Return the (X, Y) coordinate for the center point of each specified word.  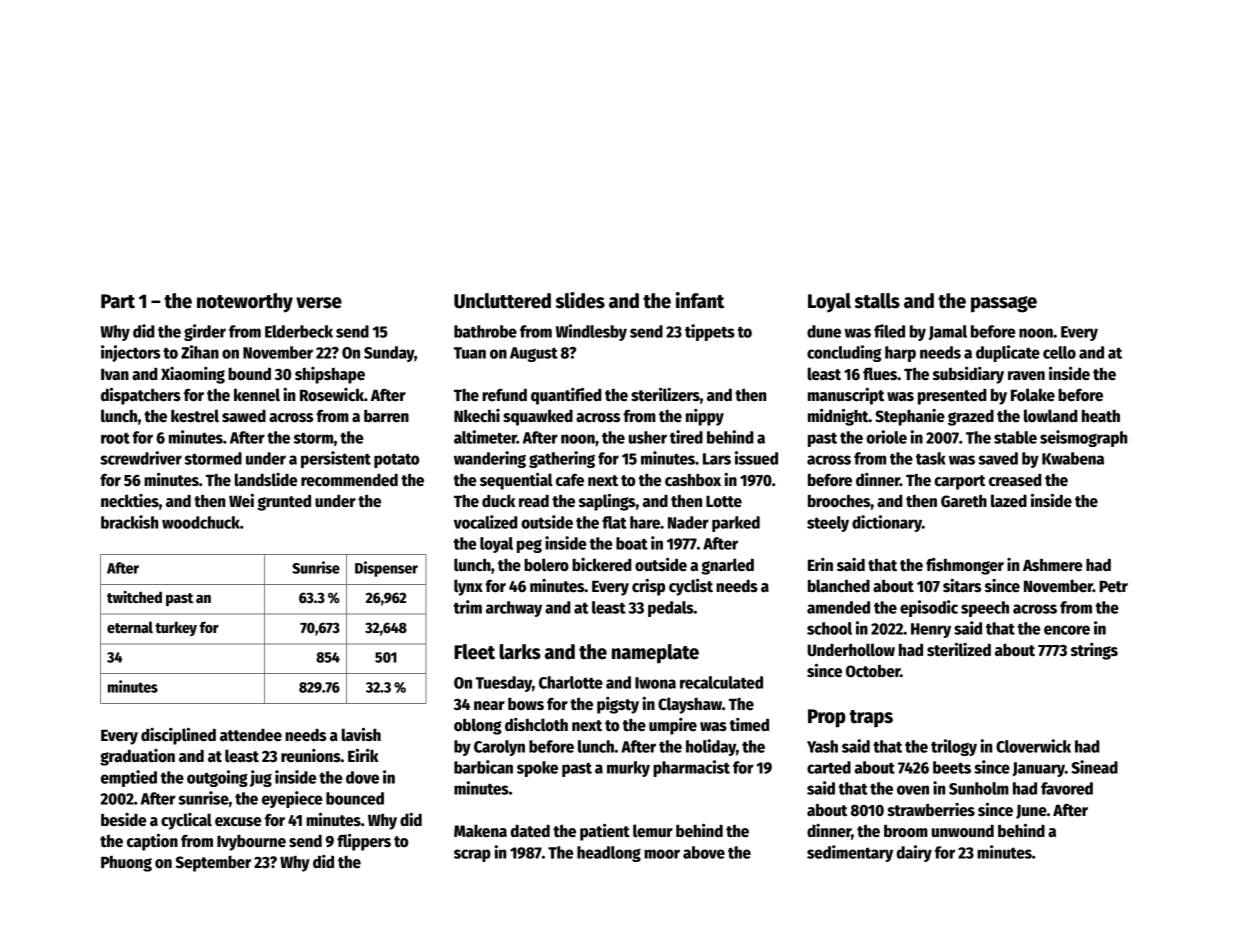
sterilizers (665, 394)
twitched (134, 597)
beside (123, 820)
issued (756, 458)
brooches (839, 501)
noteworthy (245, 303)
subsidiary (968, 375)
